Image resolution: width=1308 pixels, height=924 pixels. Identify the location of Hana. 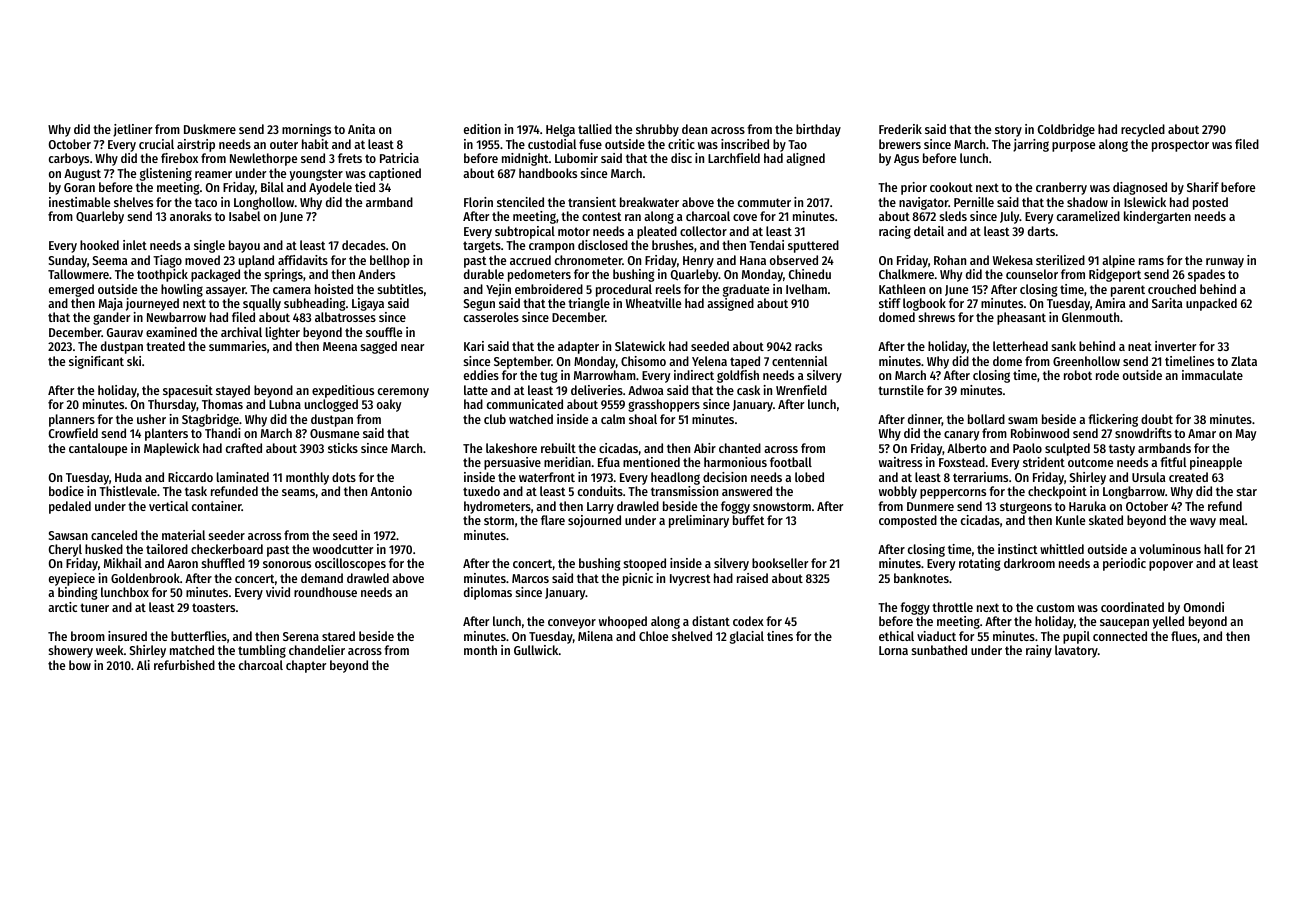
(753, 260).
